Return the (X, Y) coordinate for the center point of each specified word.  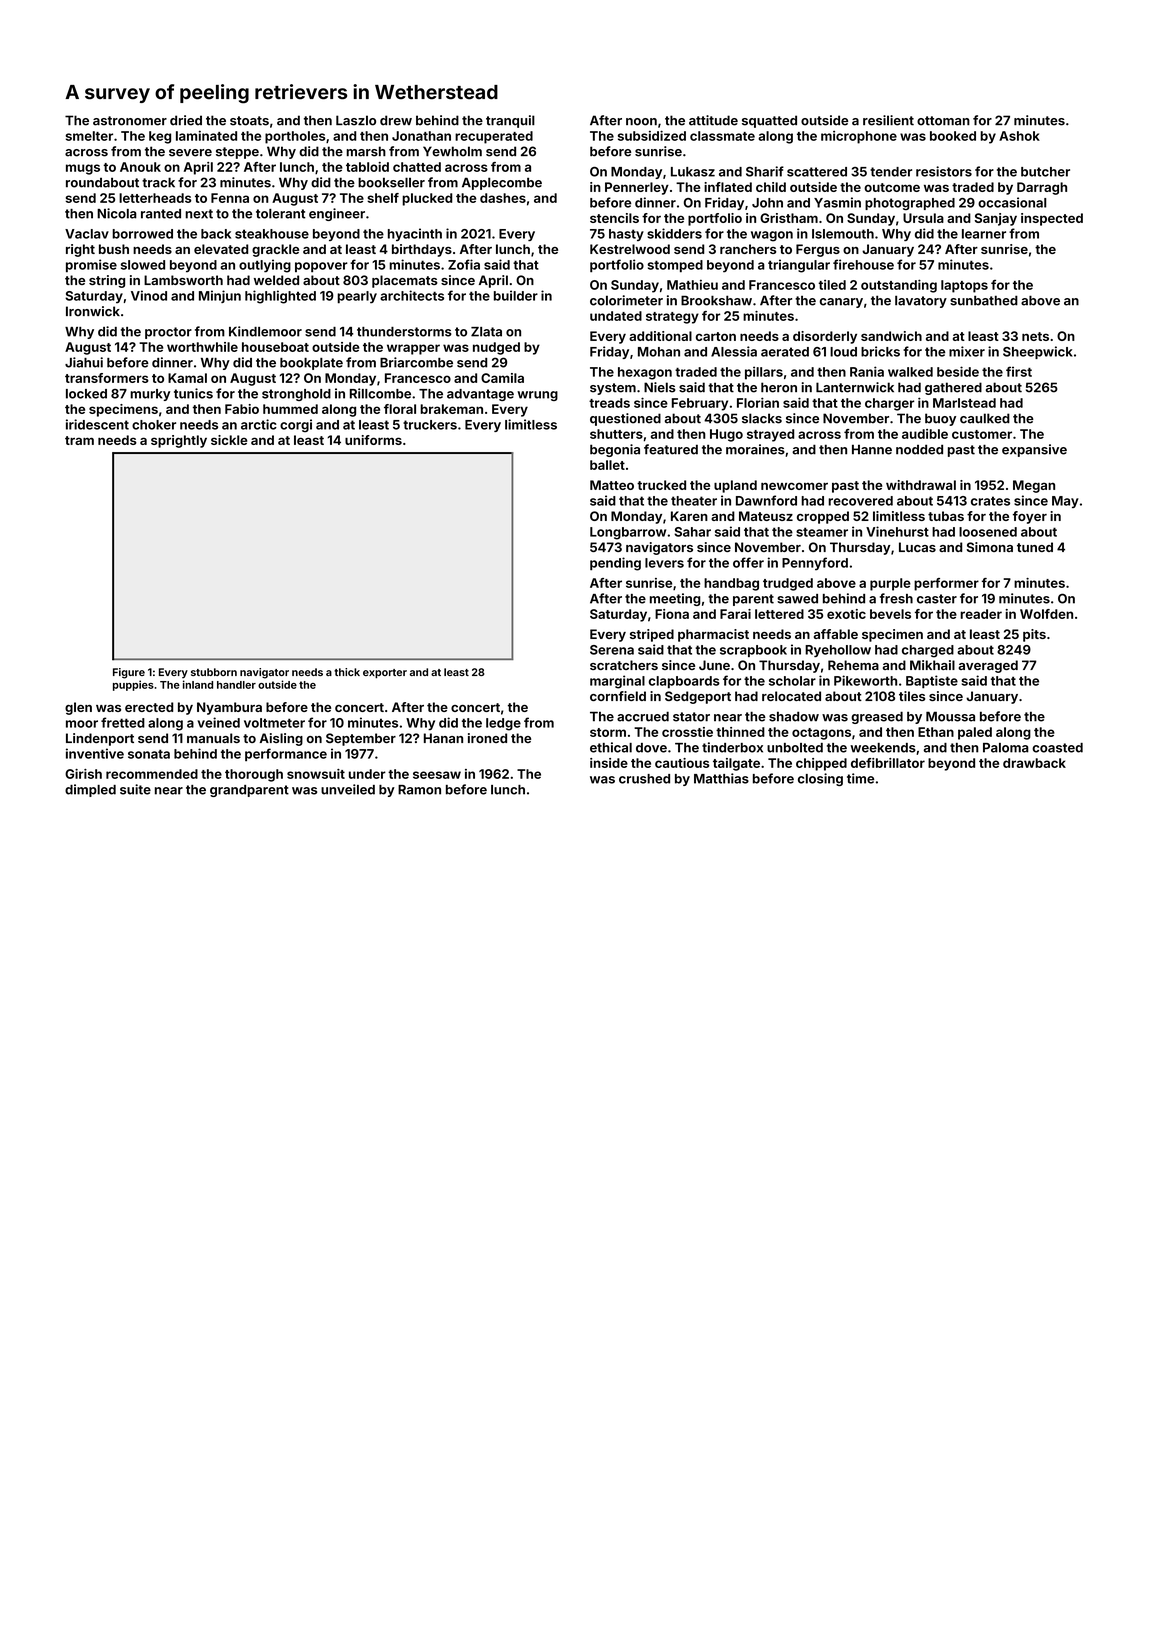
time (860, 778)
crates (990, 501)
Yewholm (452, 151)
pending (615, 564)
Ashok (1019, 136)
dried (186, 120)
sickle (229, 440)
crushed (644, 779)
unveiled (348, 789)
